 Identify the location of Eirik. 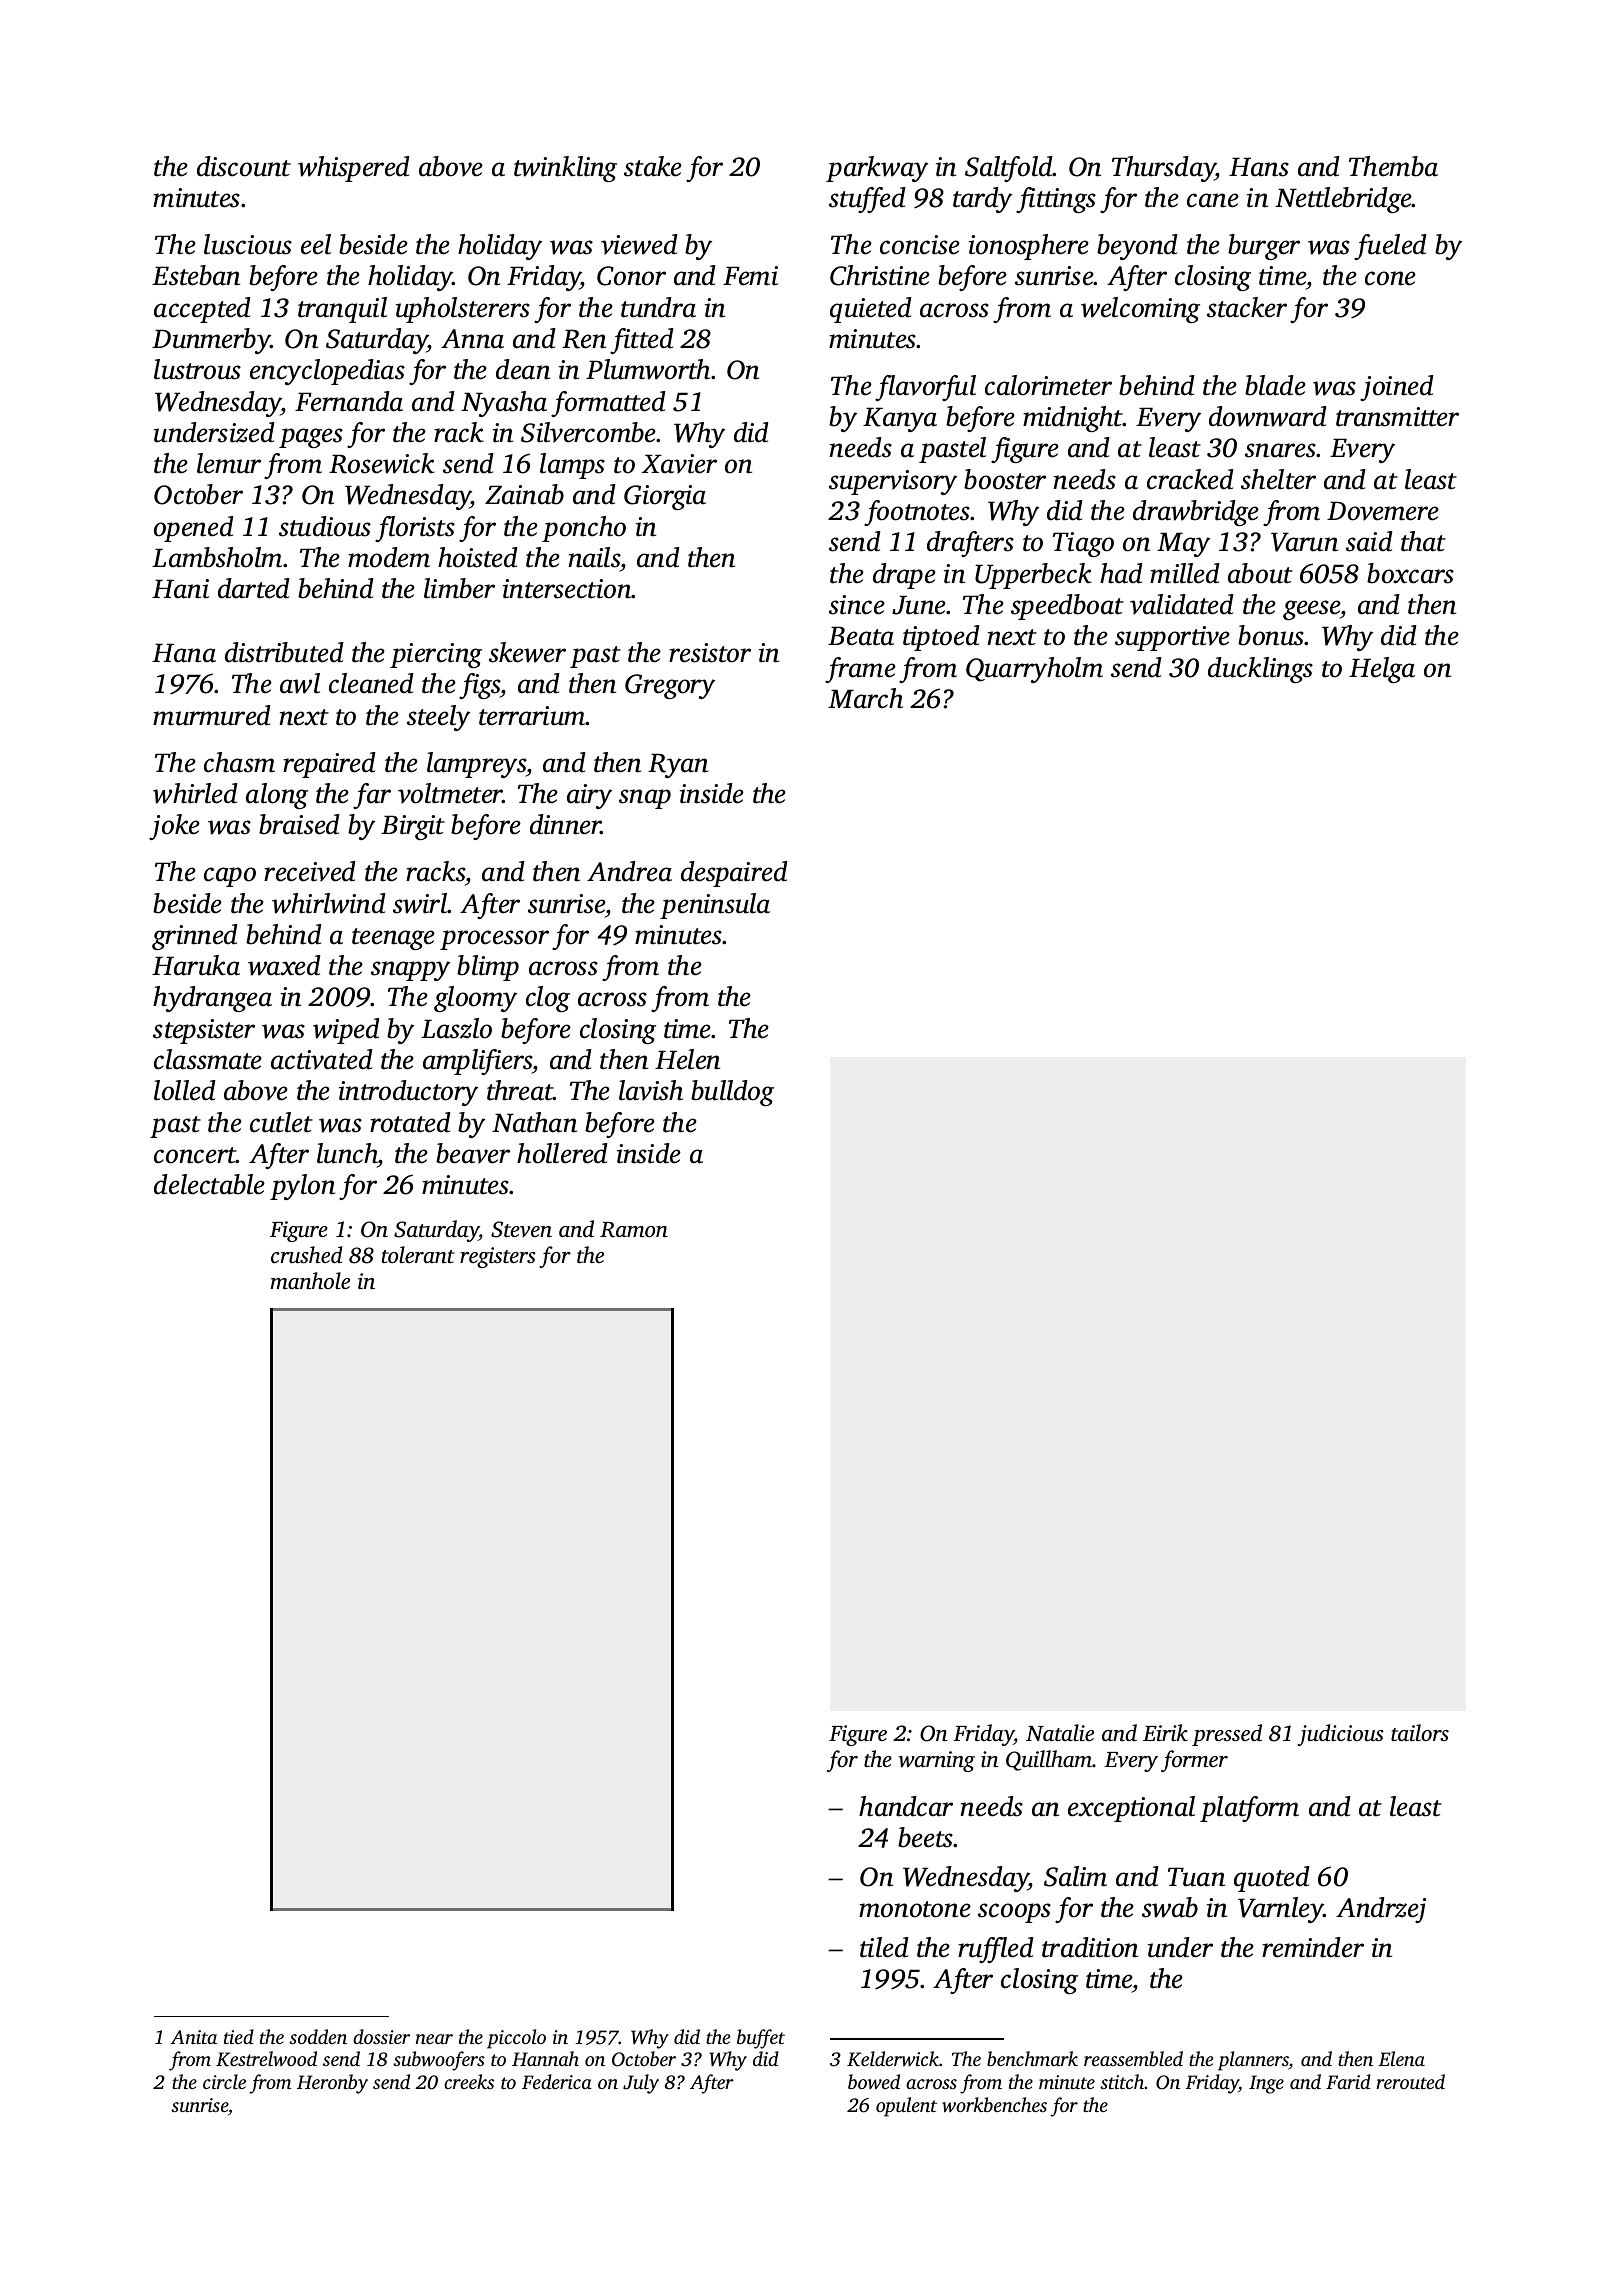
(1165, 1732).
